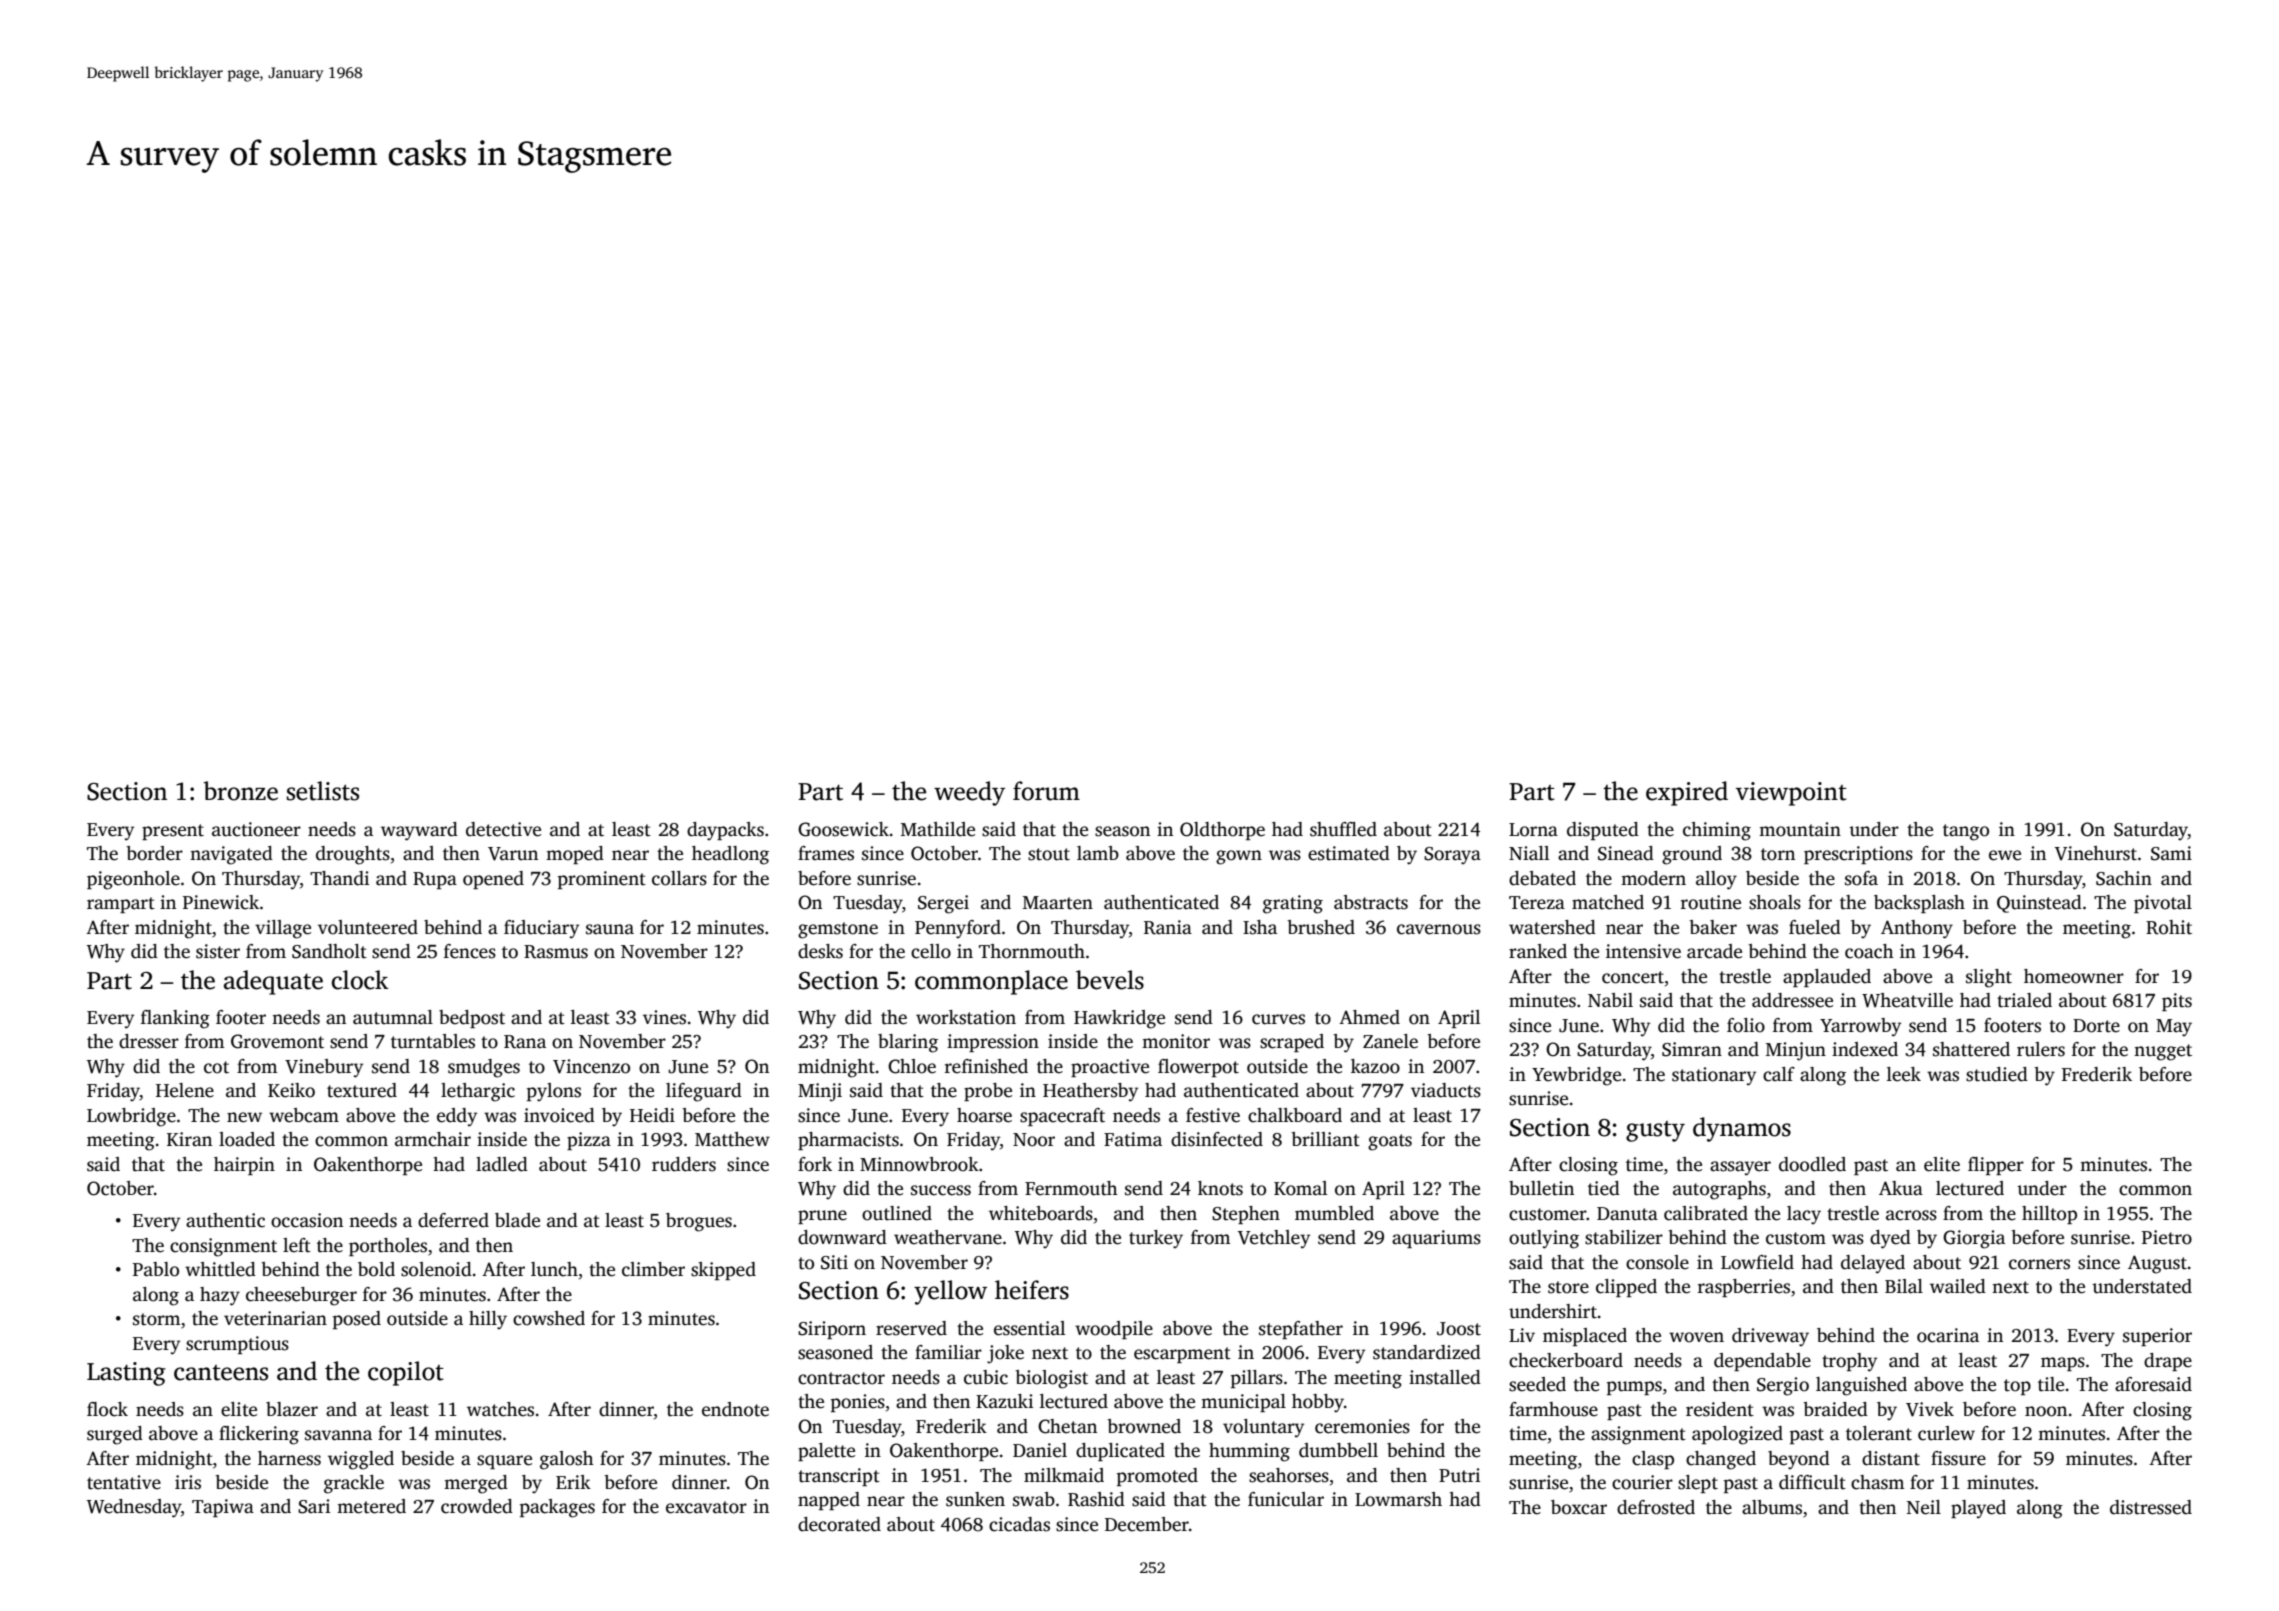 This image has height=1611, width=2279. Describe the element at coordinates (2051, 1384) in the image. I see `tile` at that location.
